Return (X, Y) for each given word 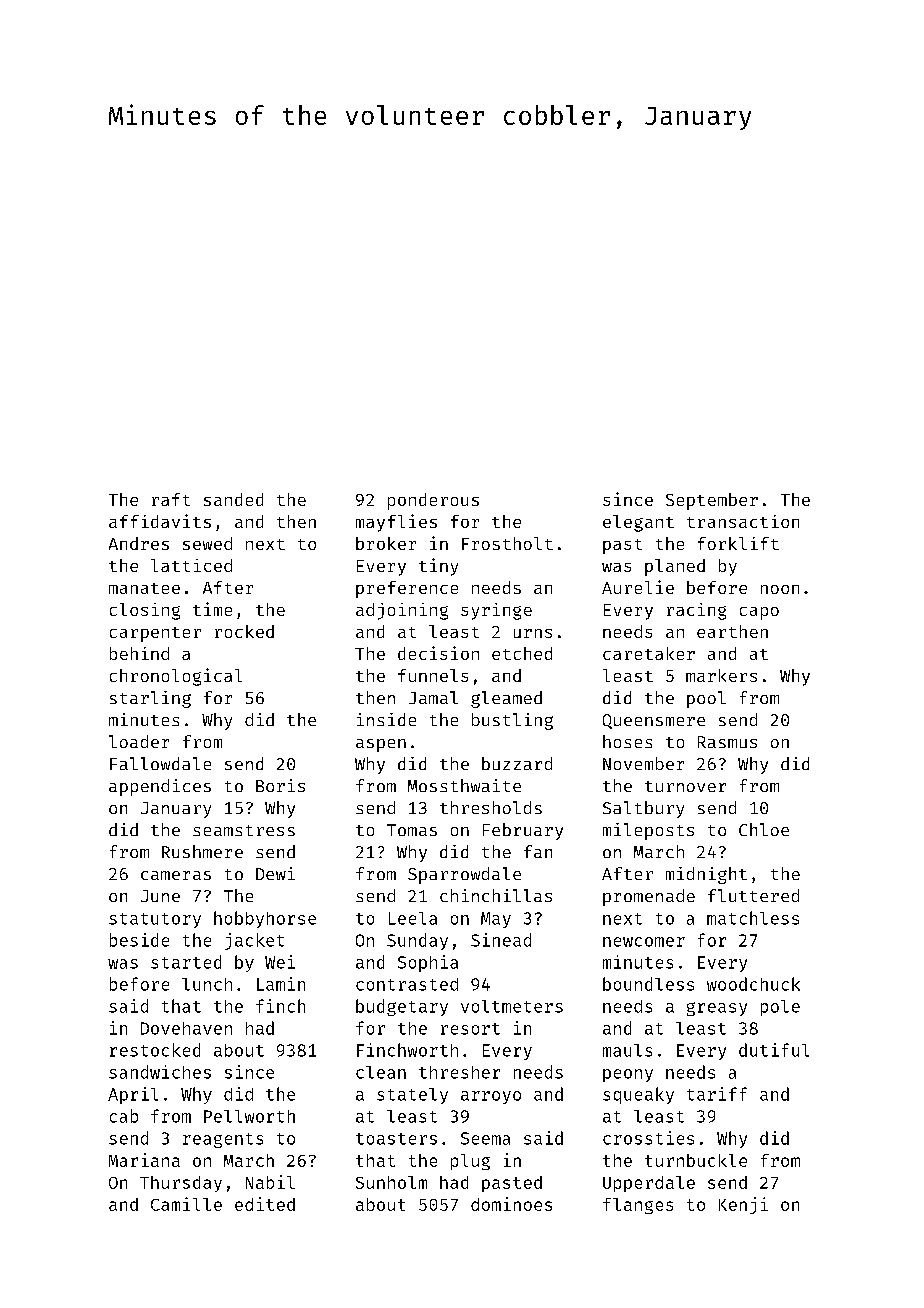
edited (265, 1204)
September (712, 501)
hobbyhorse (265, 919)
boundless (648, 984)
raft (171, 499)
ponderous (433, 501)
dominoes (511, 1204)
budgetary (402, 1007)
